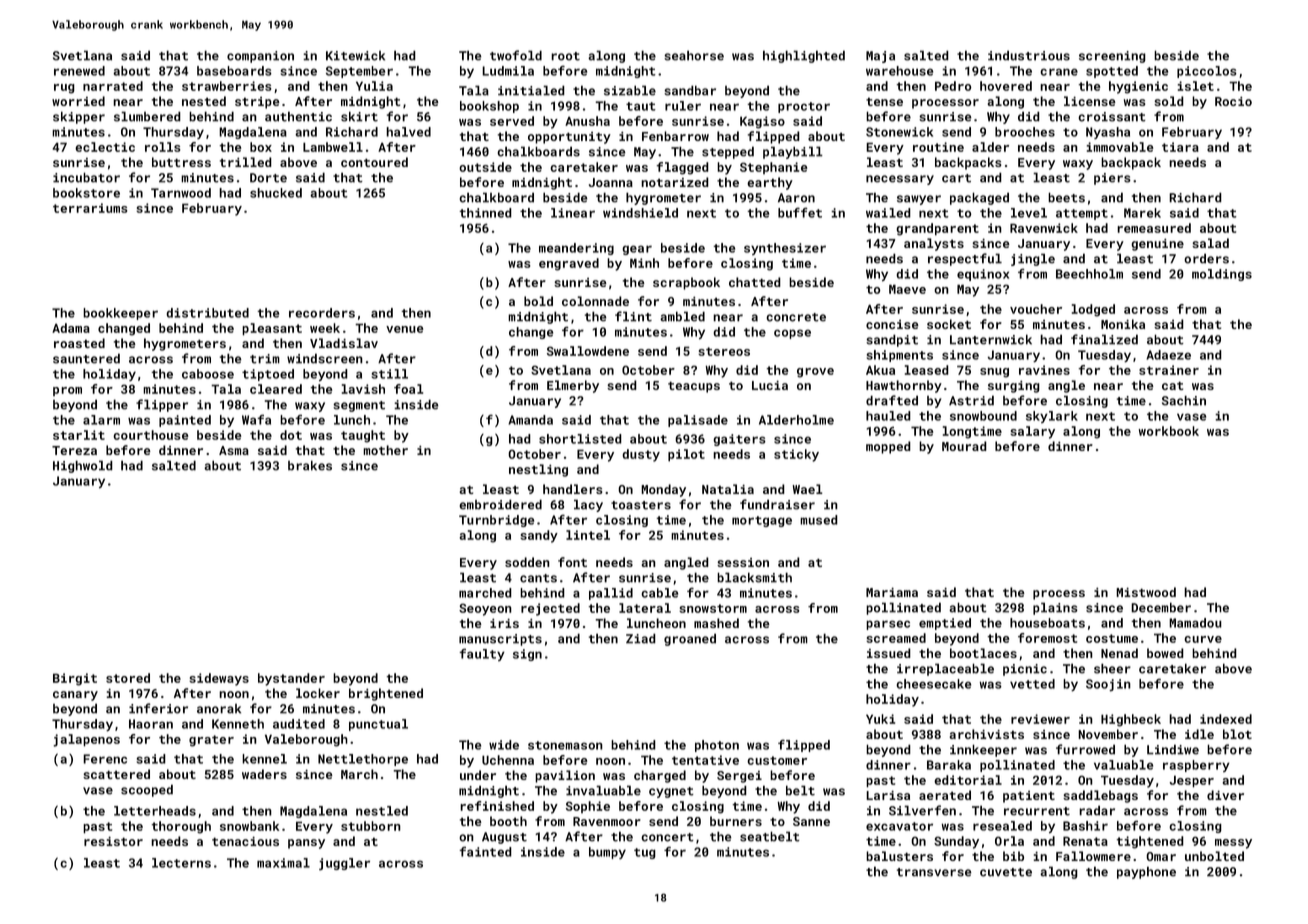  I want to click on lintel, so click(588, 535).
